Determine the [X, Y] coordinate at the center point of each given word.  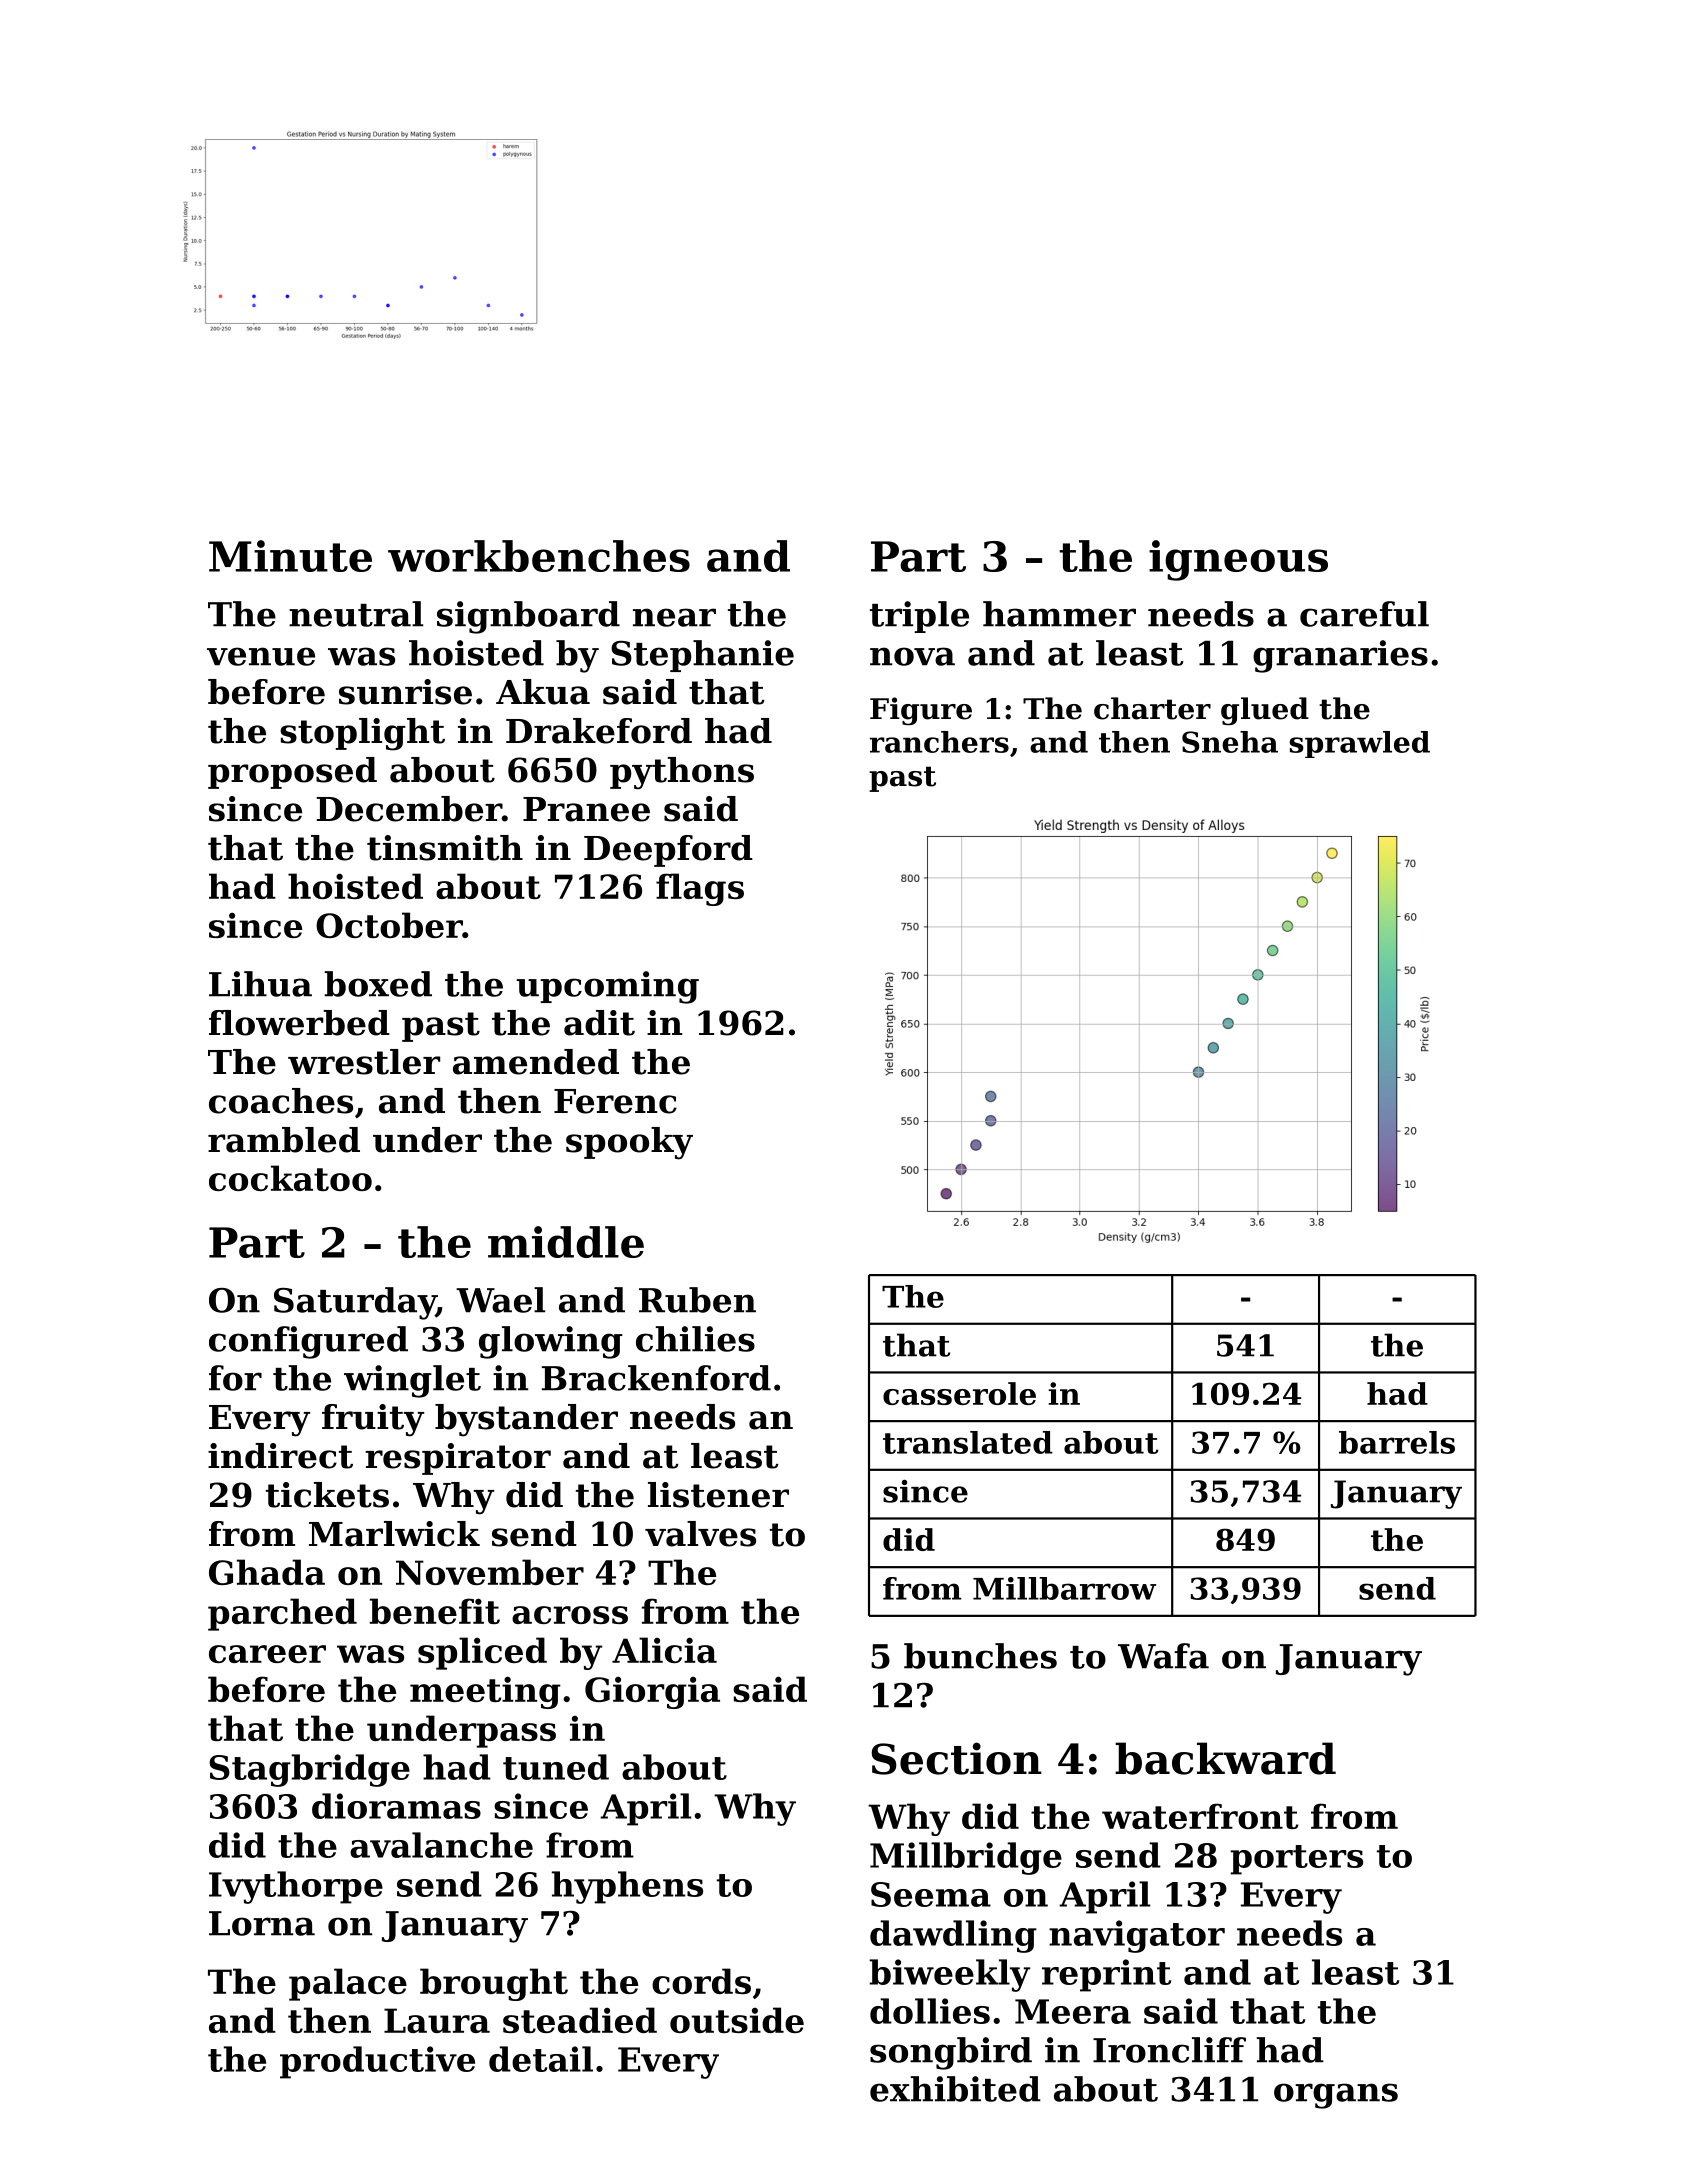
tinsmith [445, 848]
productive [377, 2062]
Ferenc [615, 1101]
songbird [951, 2053]
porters [1296, 1860]
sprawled [1359, 744]
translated [968, 1442]
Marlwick [394, 1534]
